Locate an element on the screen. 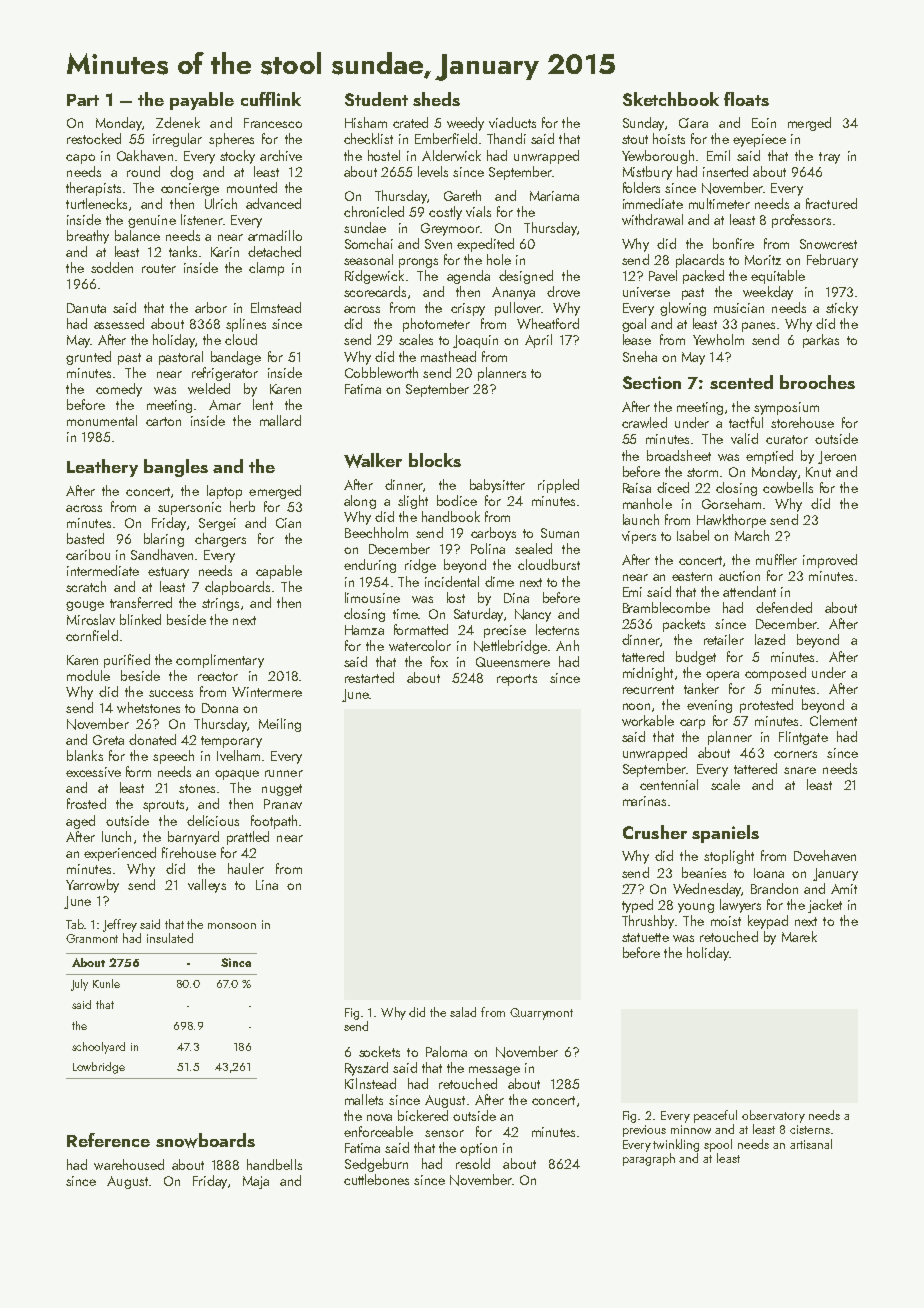 Image resolution: width=924 pixels, height=1308 pixels. spheres is located at coordinates (231, 140).
